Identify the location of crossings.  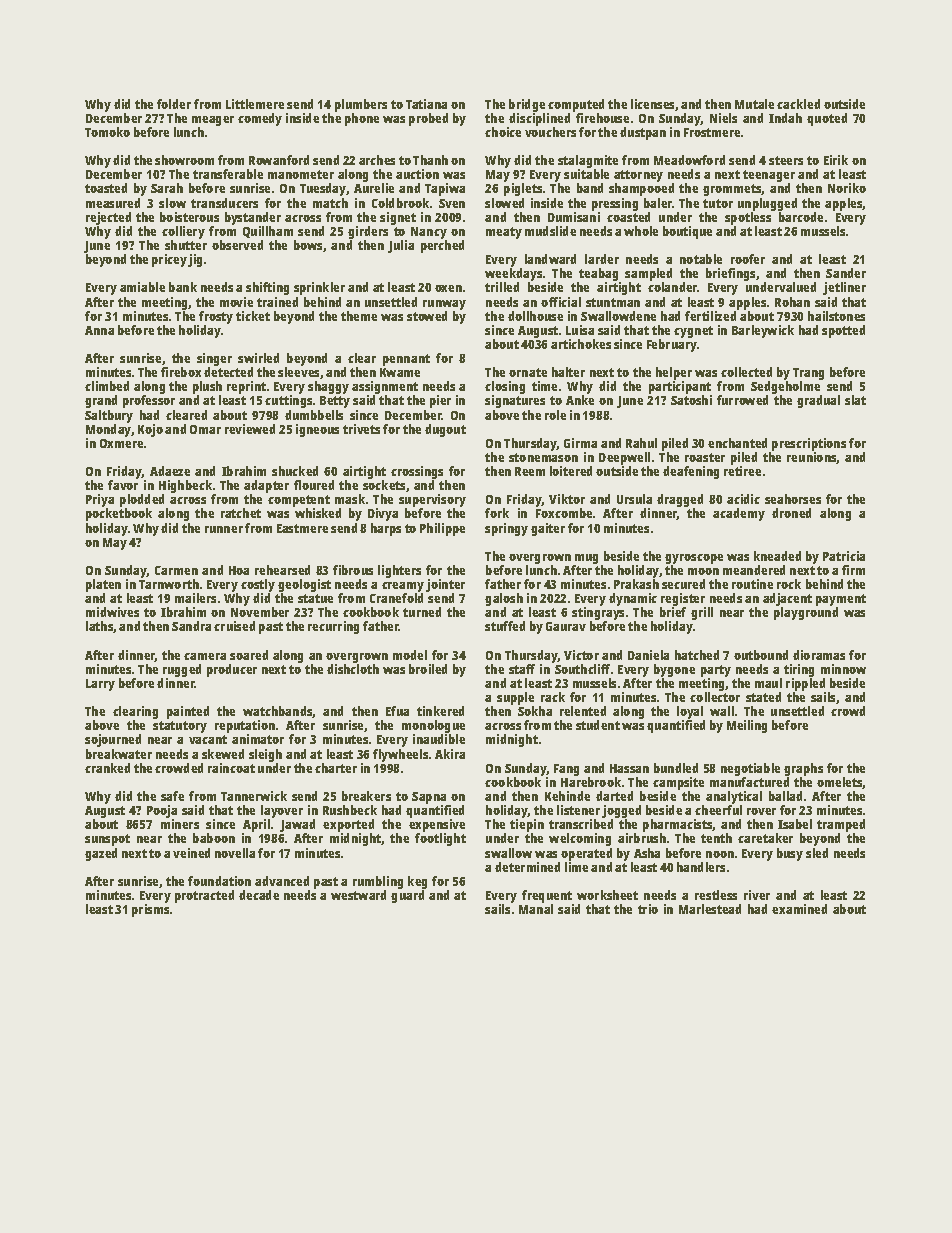
(417, 472).
